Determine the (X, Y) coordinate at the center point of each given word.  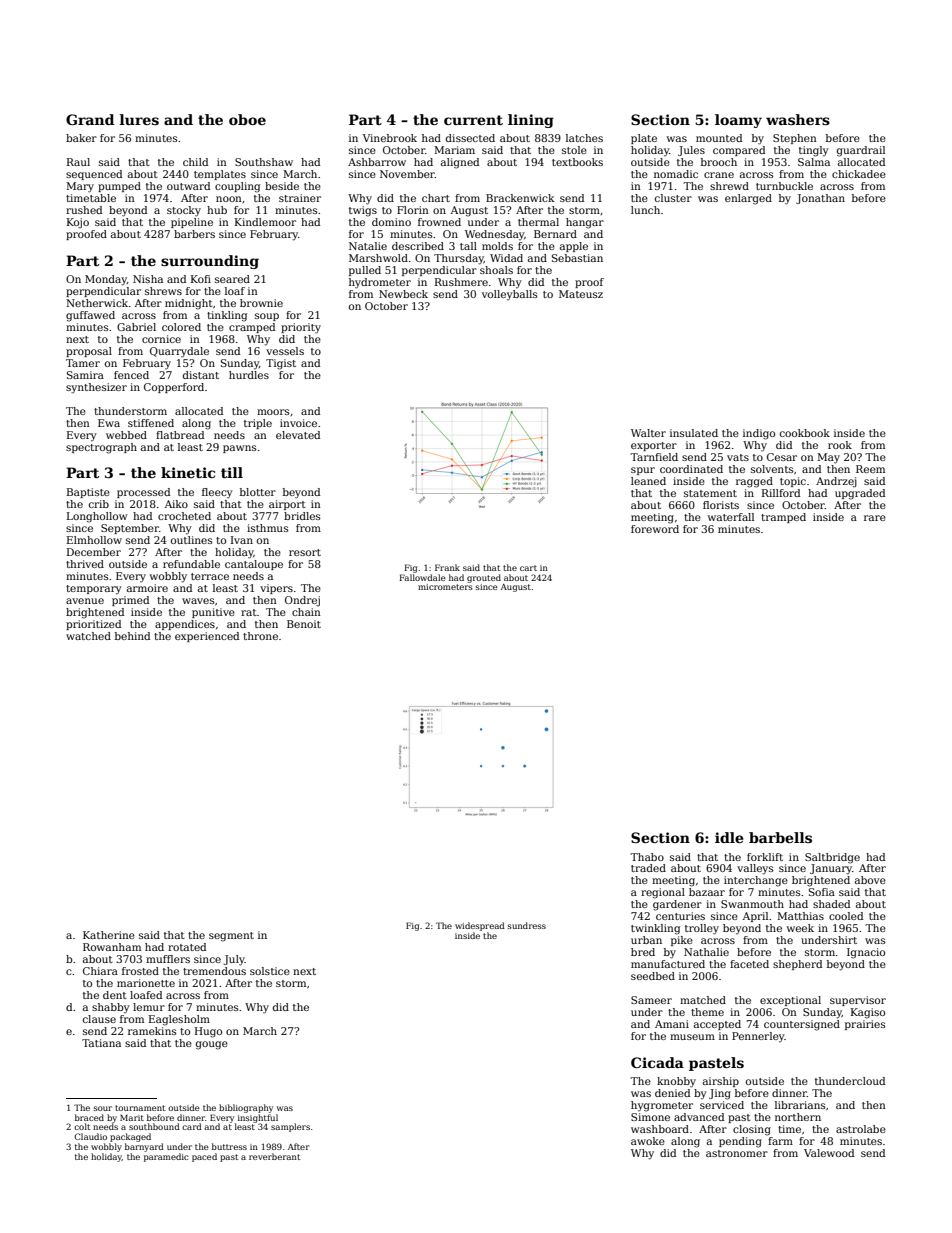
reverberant (275, 1156)
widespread (480, 926)
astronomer (737, 1153)
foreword (655, 529)
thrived (85, 564)
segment (231, 937)
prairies (865, 1025)
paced (204, 1157)
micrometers (445, 587)
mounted (719, 138)
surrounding (210, 262)
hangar (585, 223)
